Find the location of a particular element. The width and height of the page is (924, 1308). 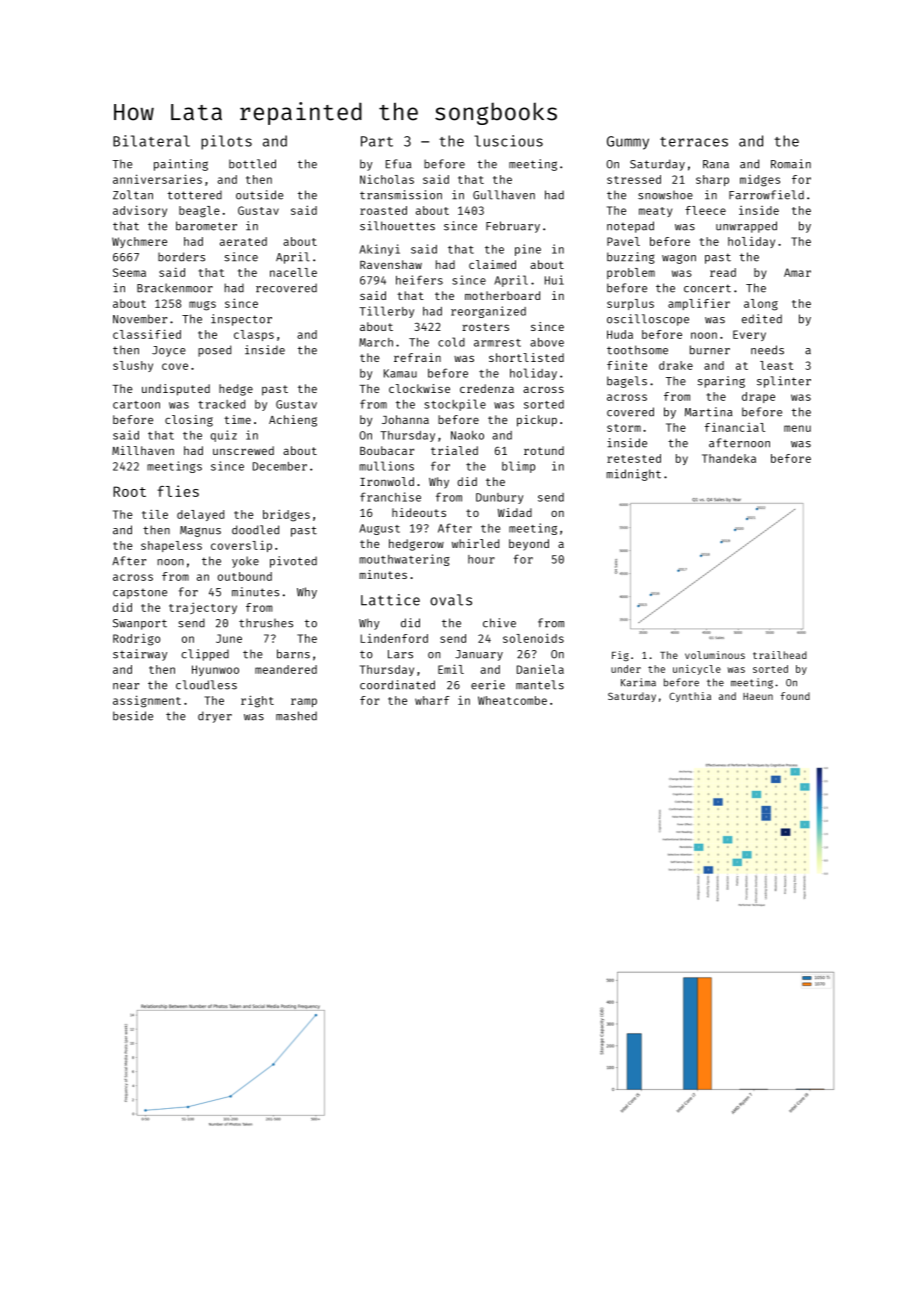

Part is located at coordinates (377, 141).
